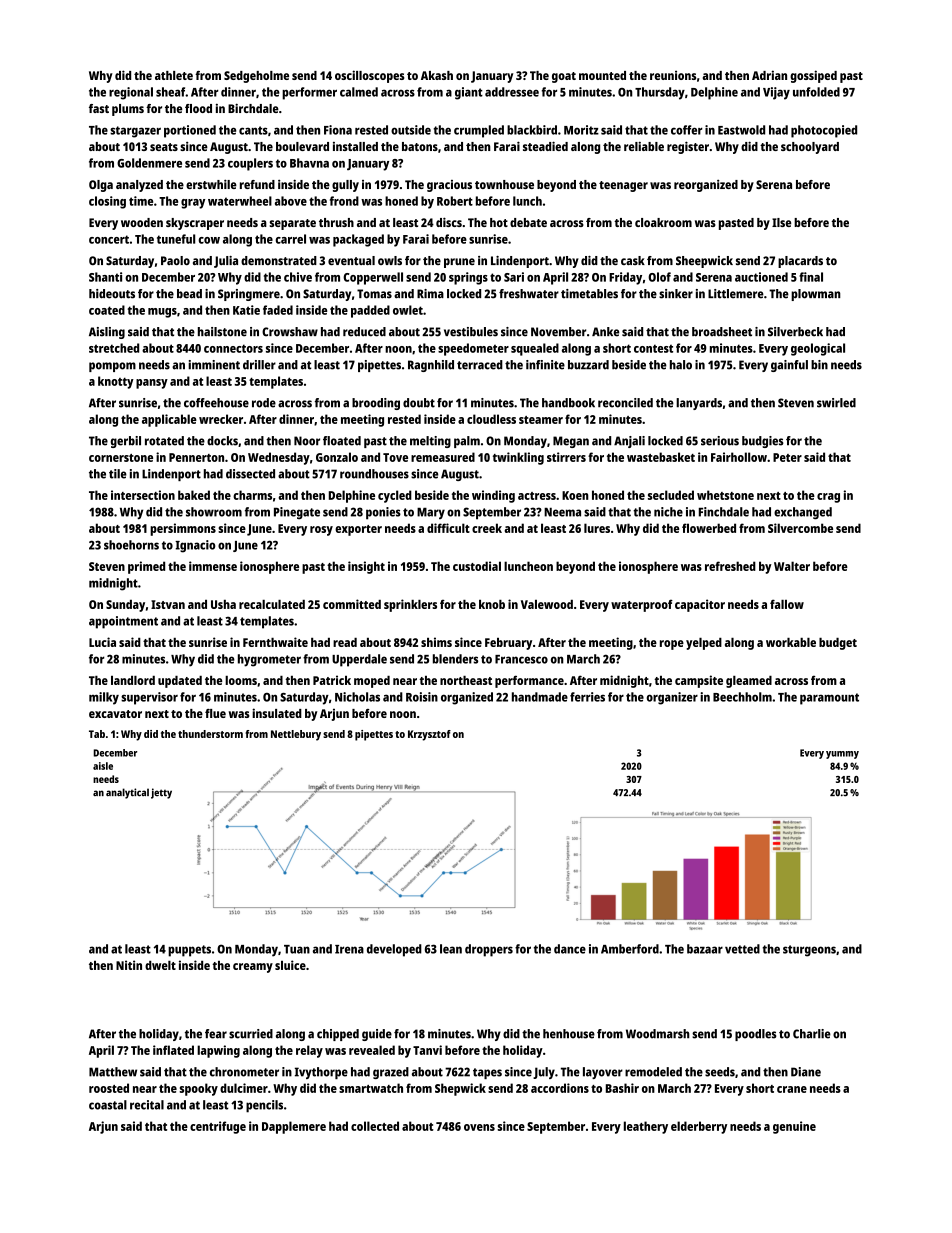 This image has height=1233, width=952. I want to click on twinkling, so click(518, 458).
